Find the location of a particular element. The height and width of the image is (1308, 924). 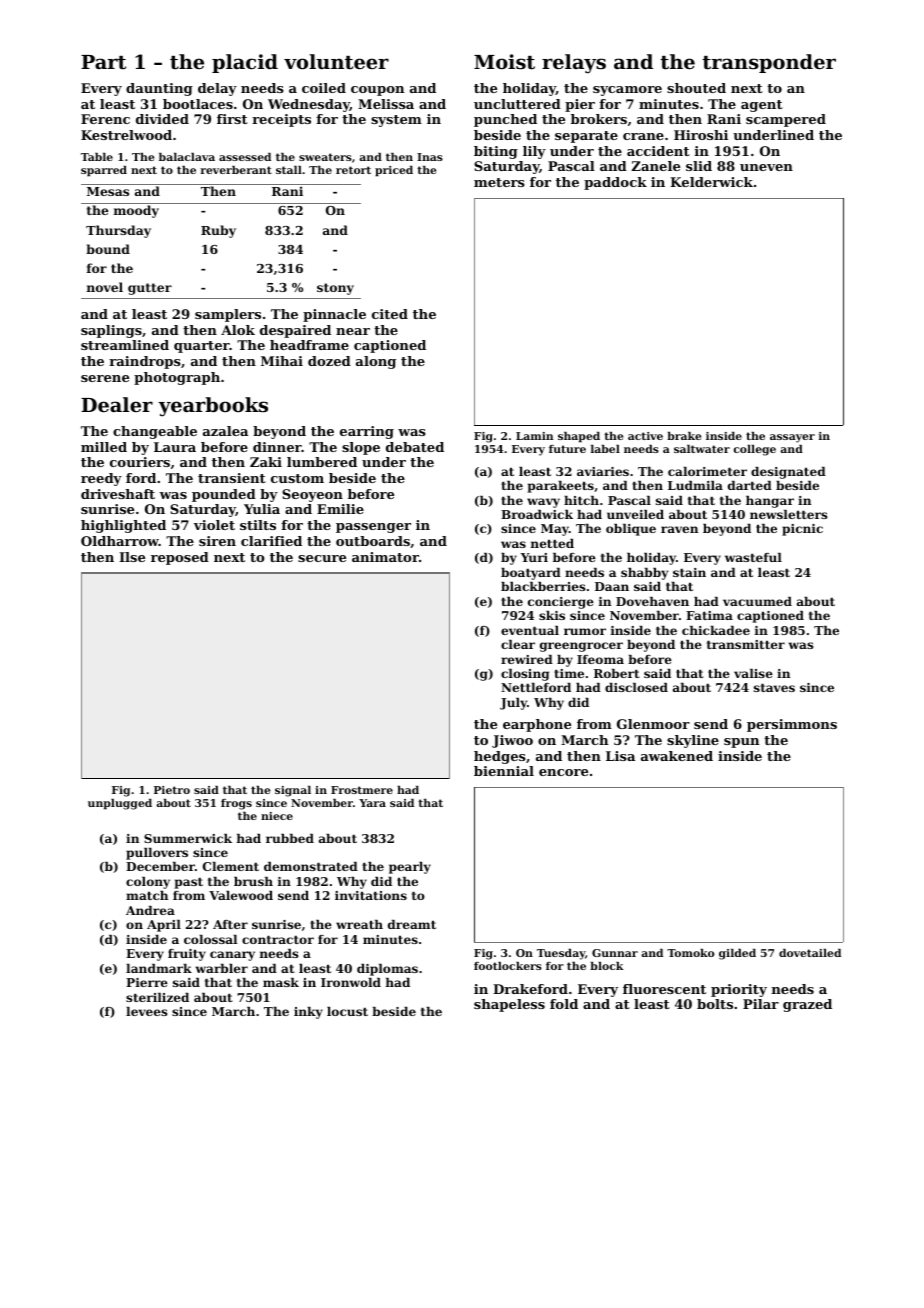

inky is located at coordinates (308, 1013).
